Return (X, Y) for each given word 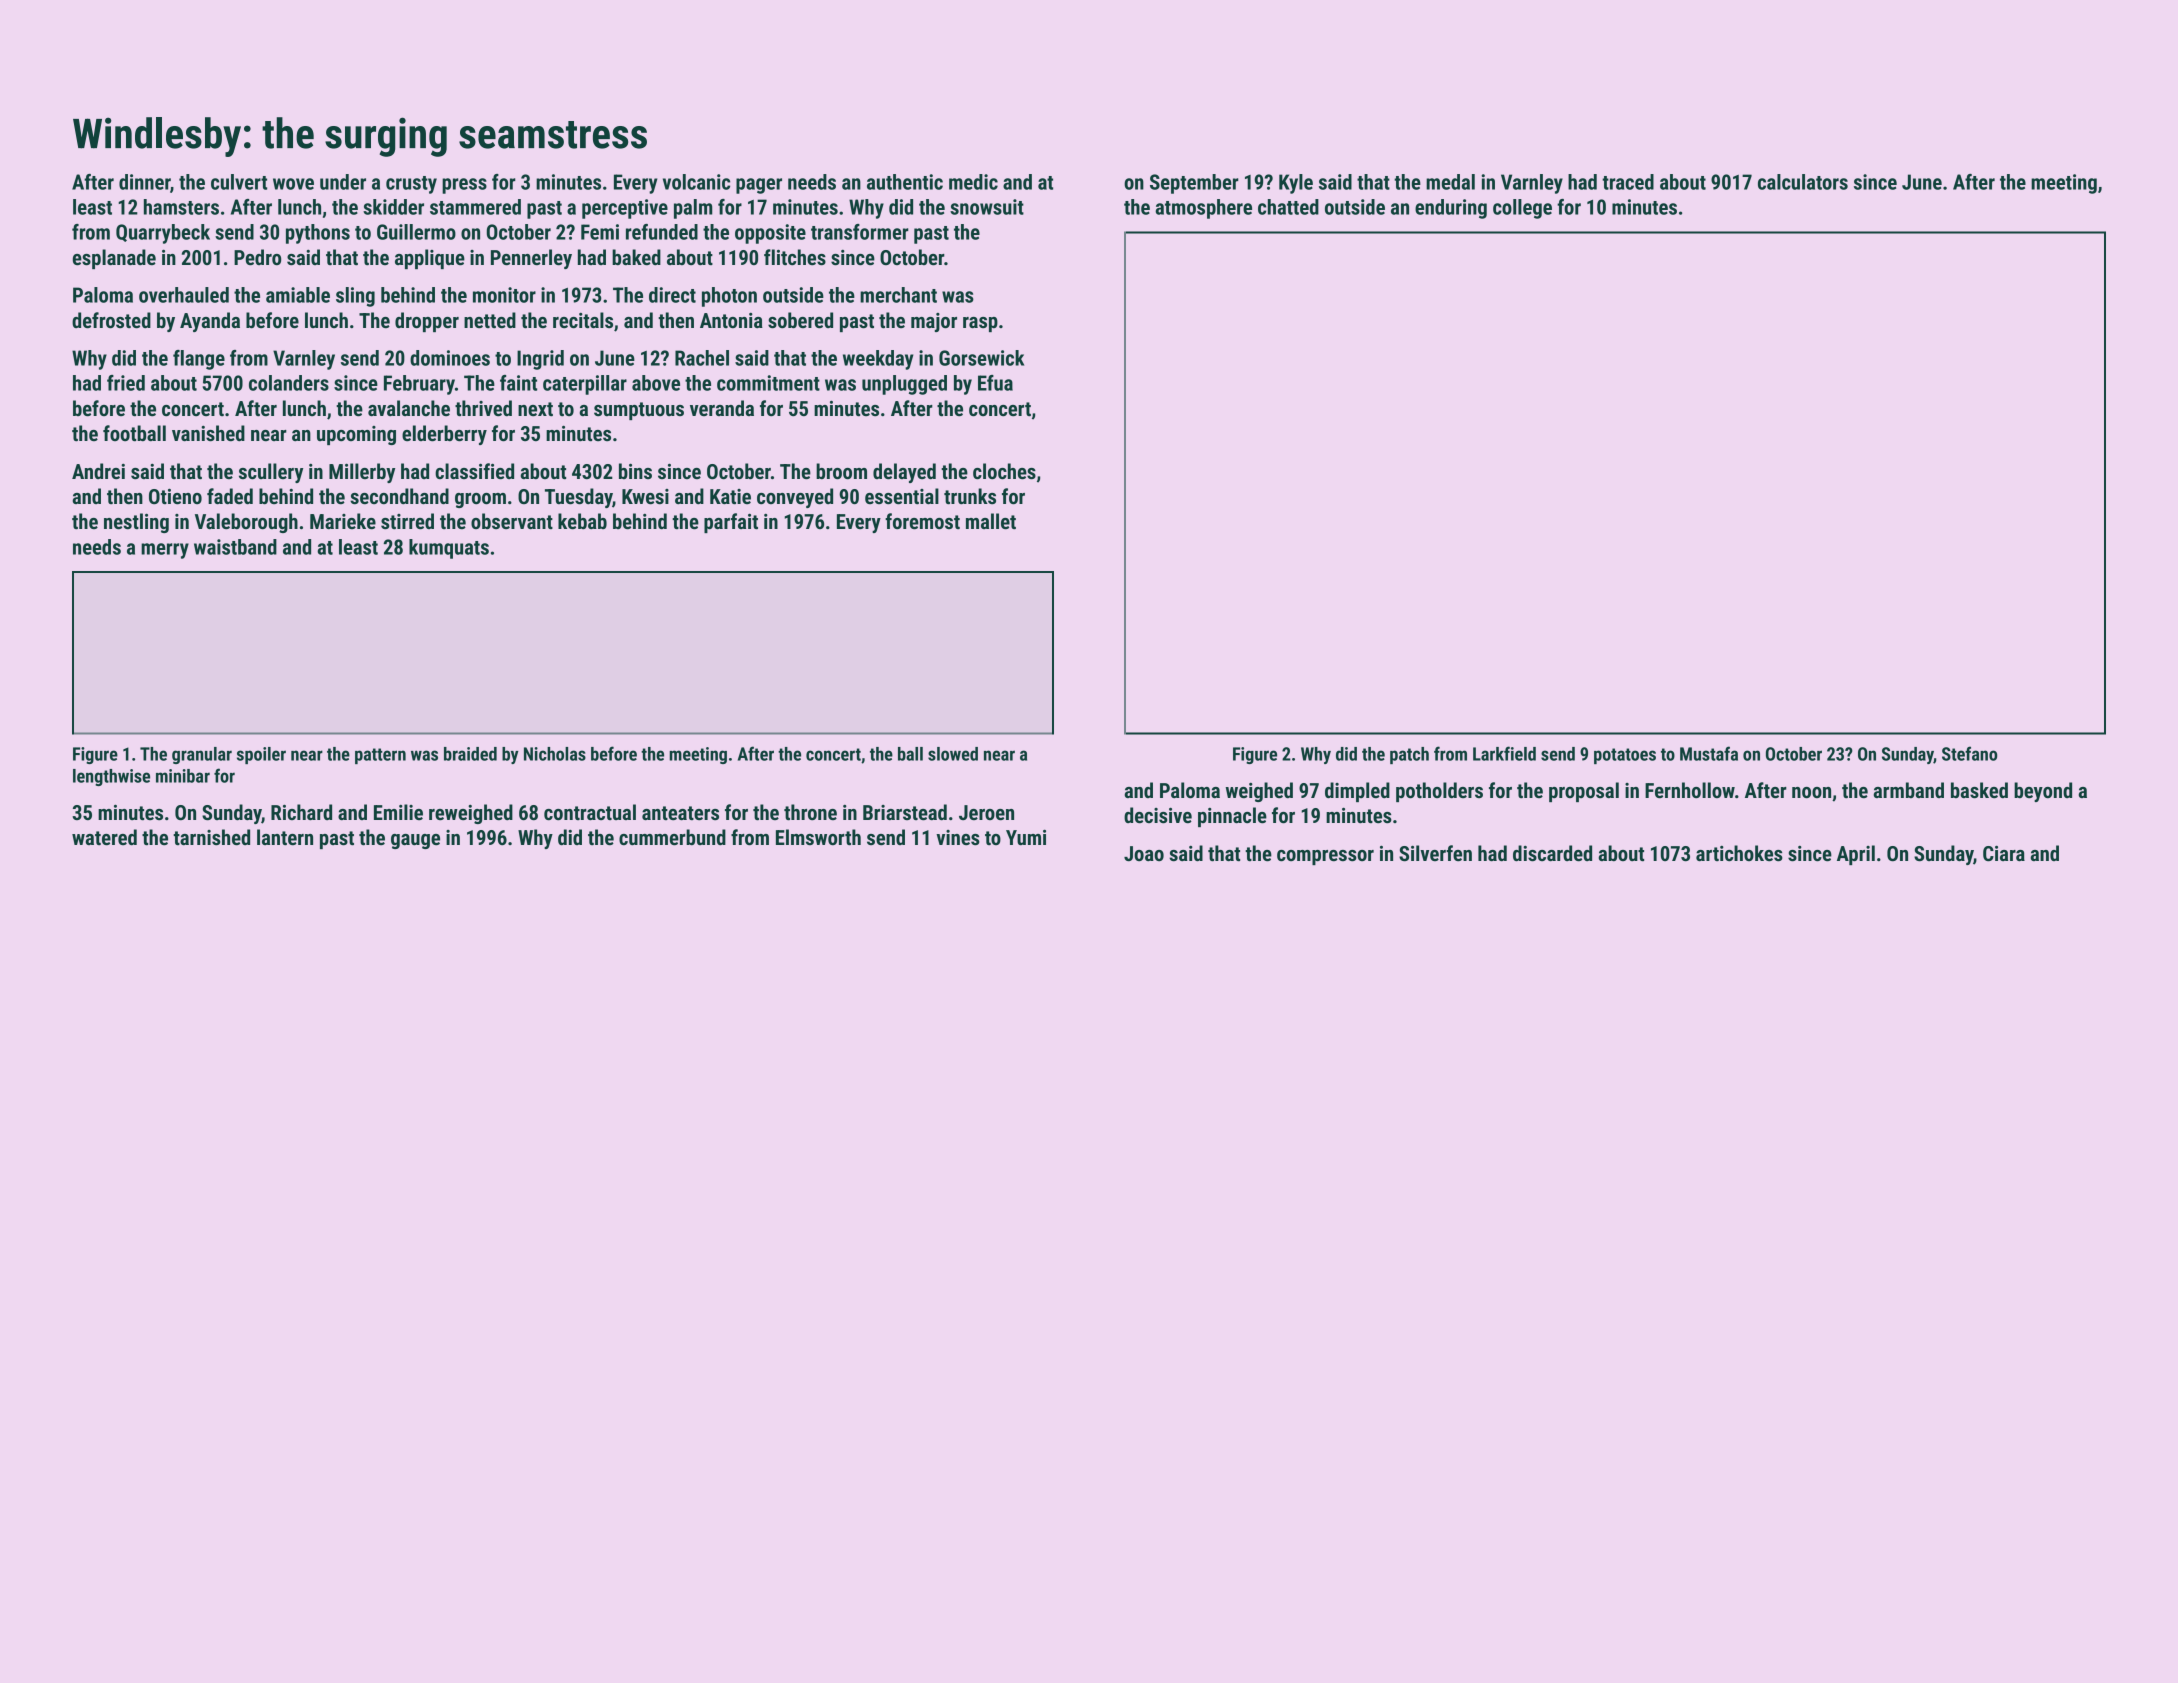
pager (759, 186)
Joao (1144, 853)
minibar (183, 776)
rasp (980, 324)
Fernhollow (1690, 790)
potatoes (1625, 756)
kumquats (449, 549)
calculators (1803, 182)
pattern (380, 756)
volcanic (696, 182)
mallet (991, 521)
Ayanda (210, 322)
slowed (953, 754)
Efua (995, 383)
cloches (1004, 471)
